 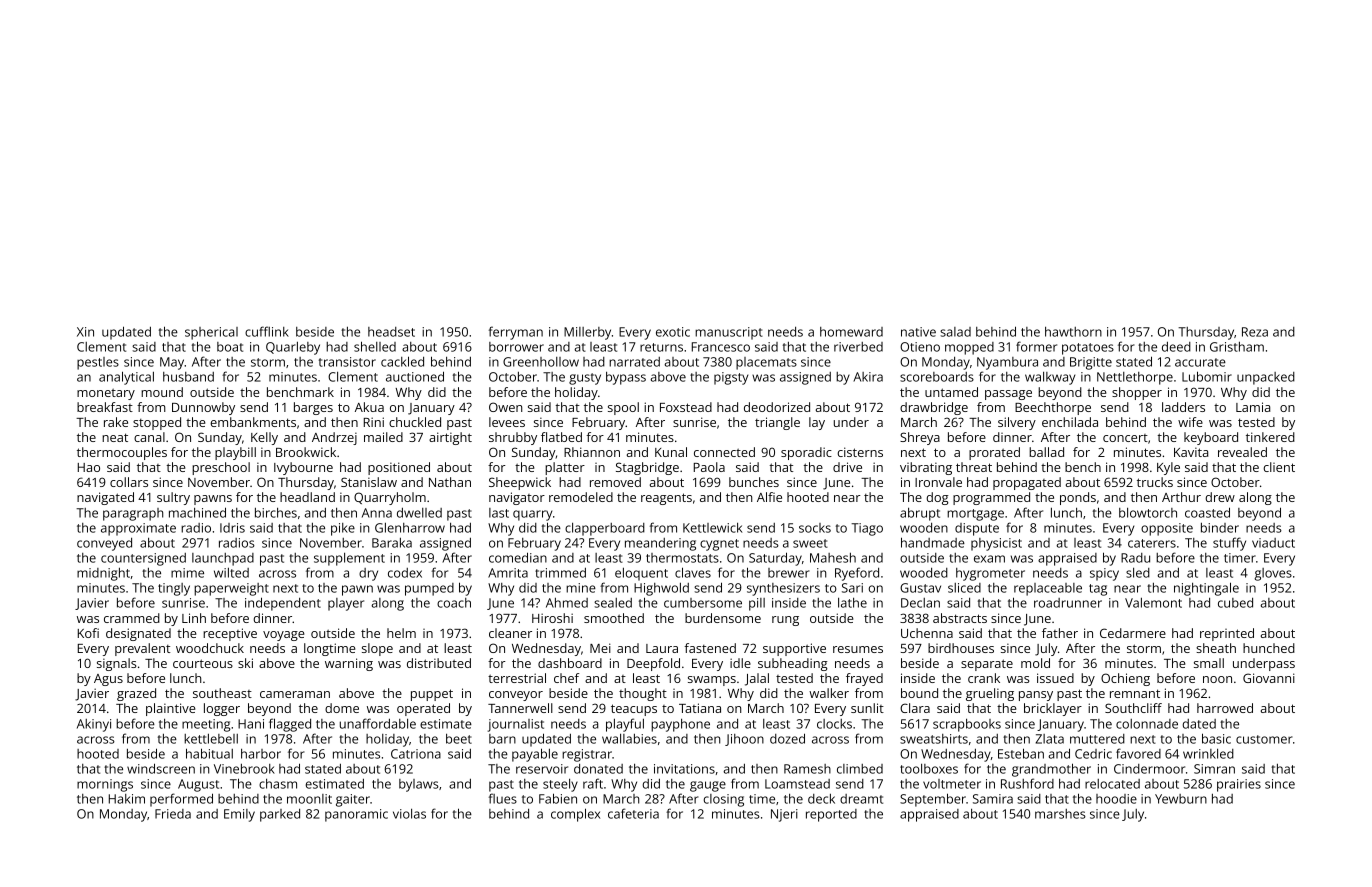 I want to click on Mei, so click(x=600, y=648).
